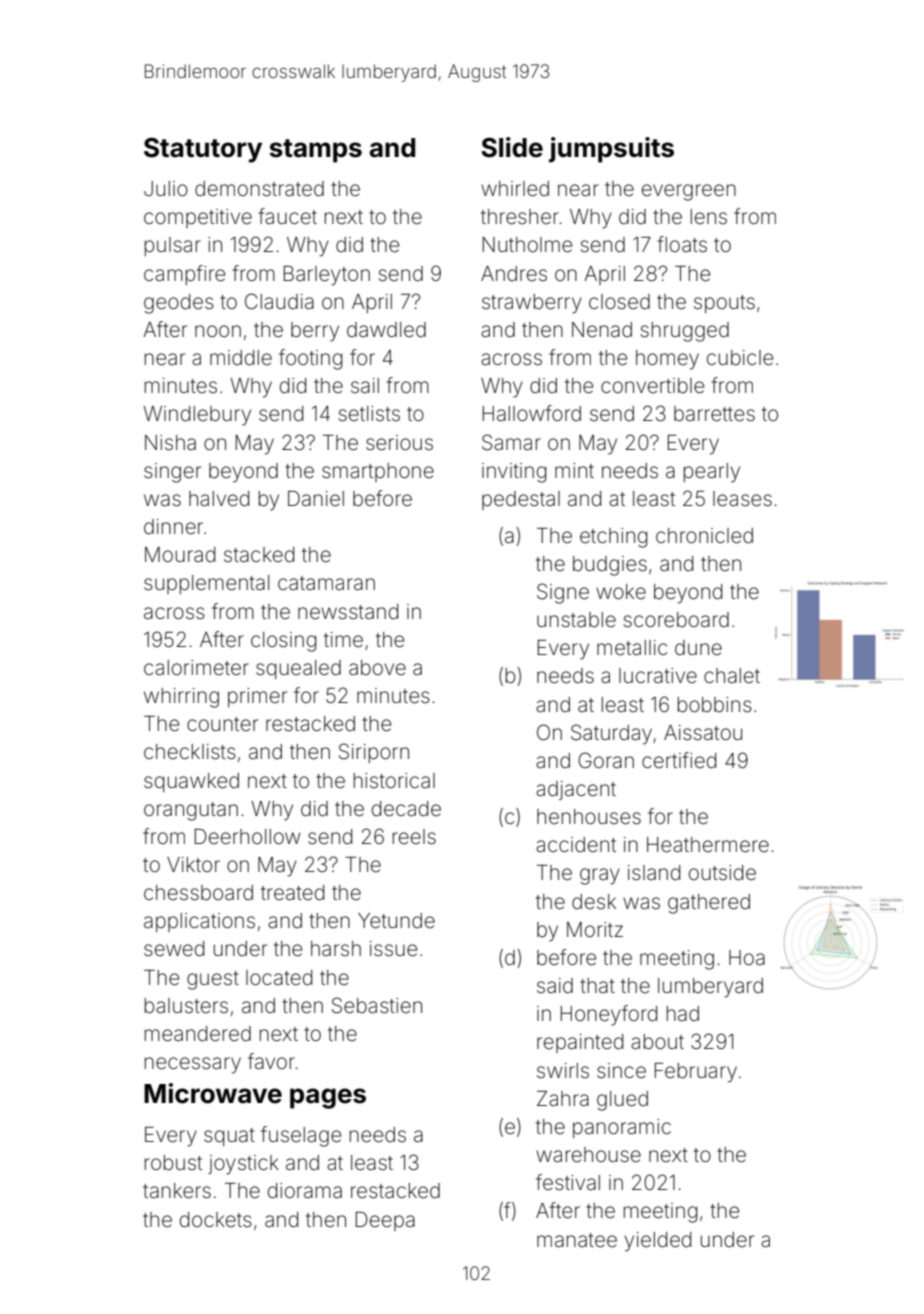 The width and height of the document is (924, 1314). Describe the element at coordinates (219, 498) in the document. I see `halved` at that location.
